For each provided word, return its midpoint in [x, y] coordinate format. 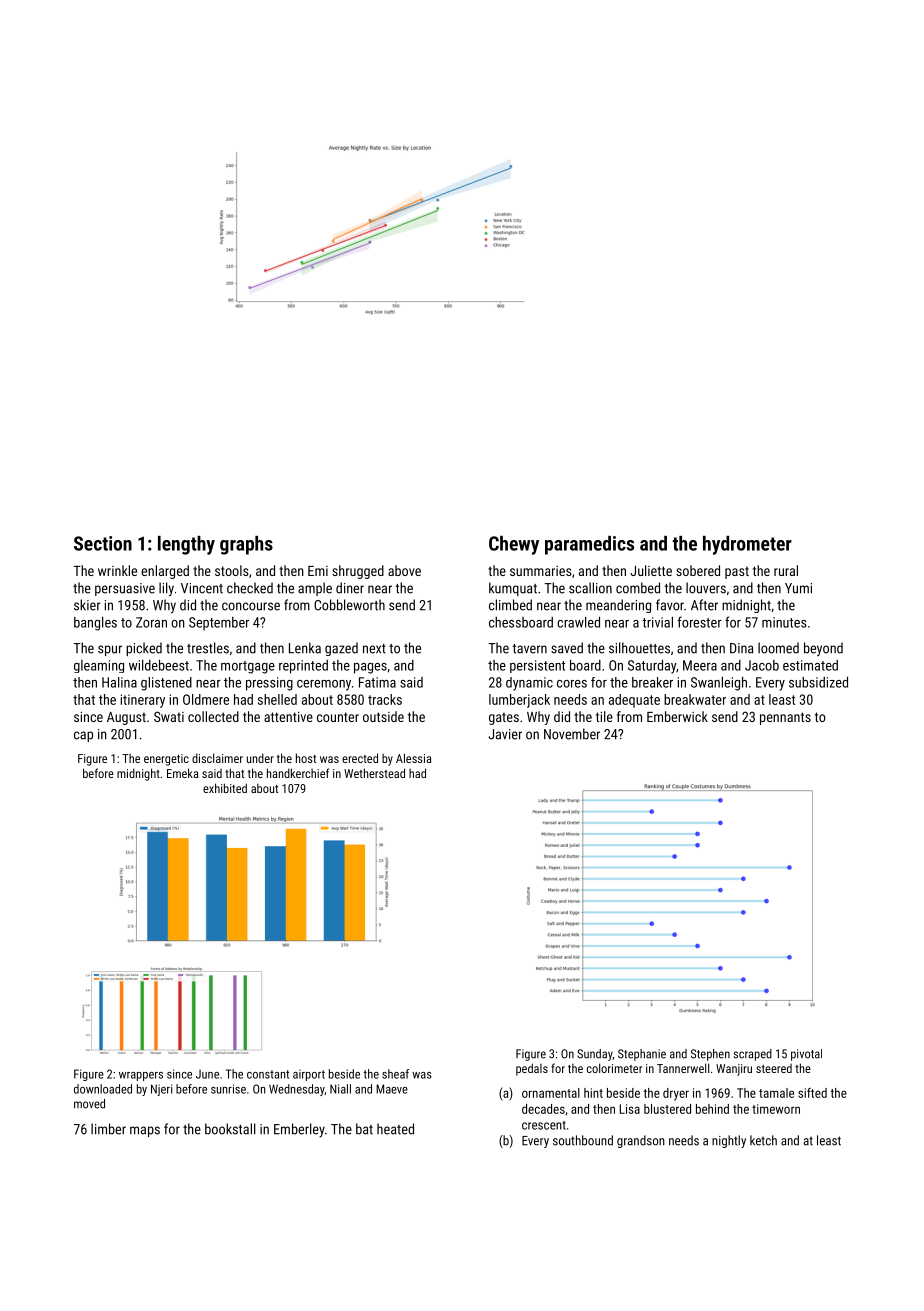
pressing [269, 684]
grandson [641, 1141]
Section [103, 543]
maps [145, 1131]
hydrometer [747, 545]
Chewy [514, 545]
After [704, 605]
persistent [537, 666]
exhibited [225, 788]
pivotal [806, 1055]
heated [395, 1129]
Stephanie [642, 1055]
